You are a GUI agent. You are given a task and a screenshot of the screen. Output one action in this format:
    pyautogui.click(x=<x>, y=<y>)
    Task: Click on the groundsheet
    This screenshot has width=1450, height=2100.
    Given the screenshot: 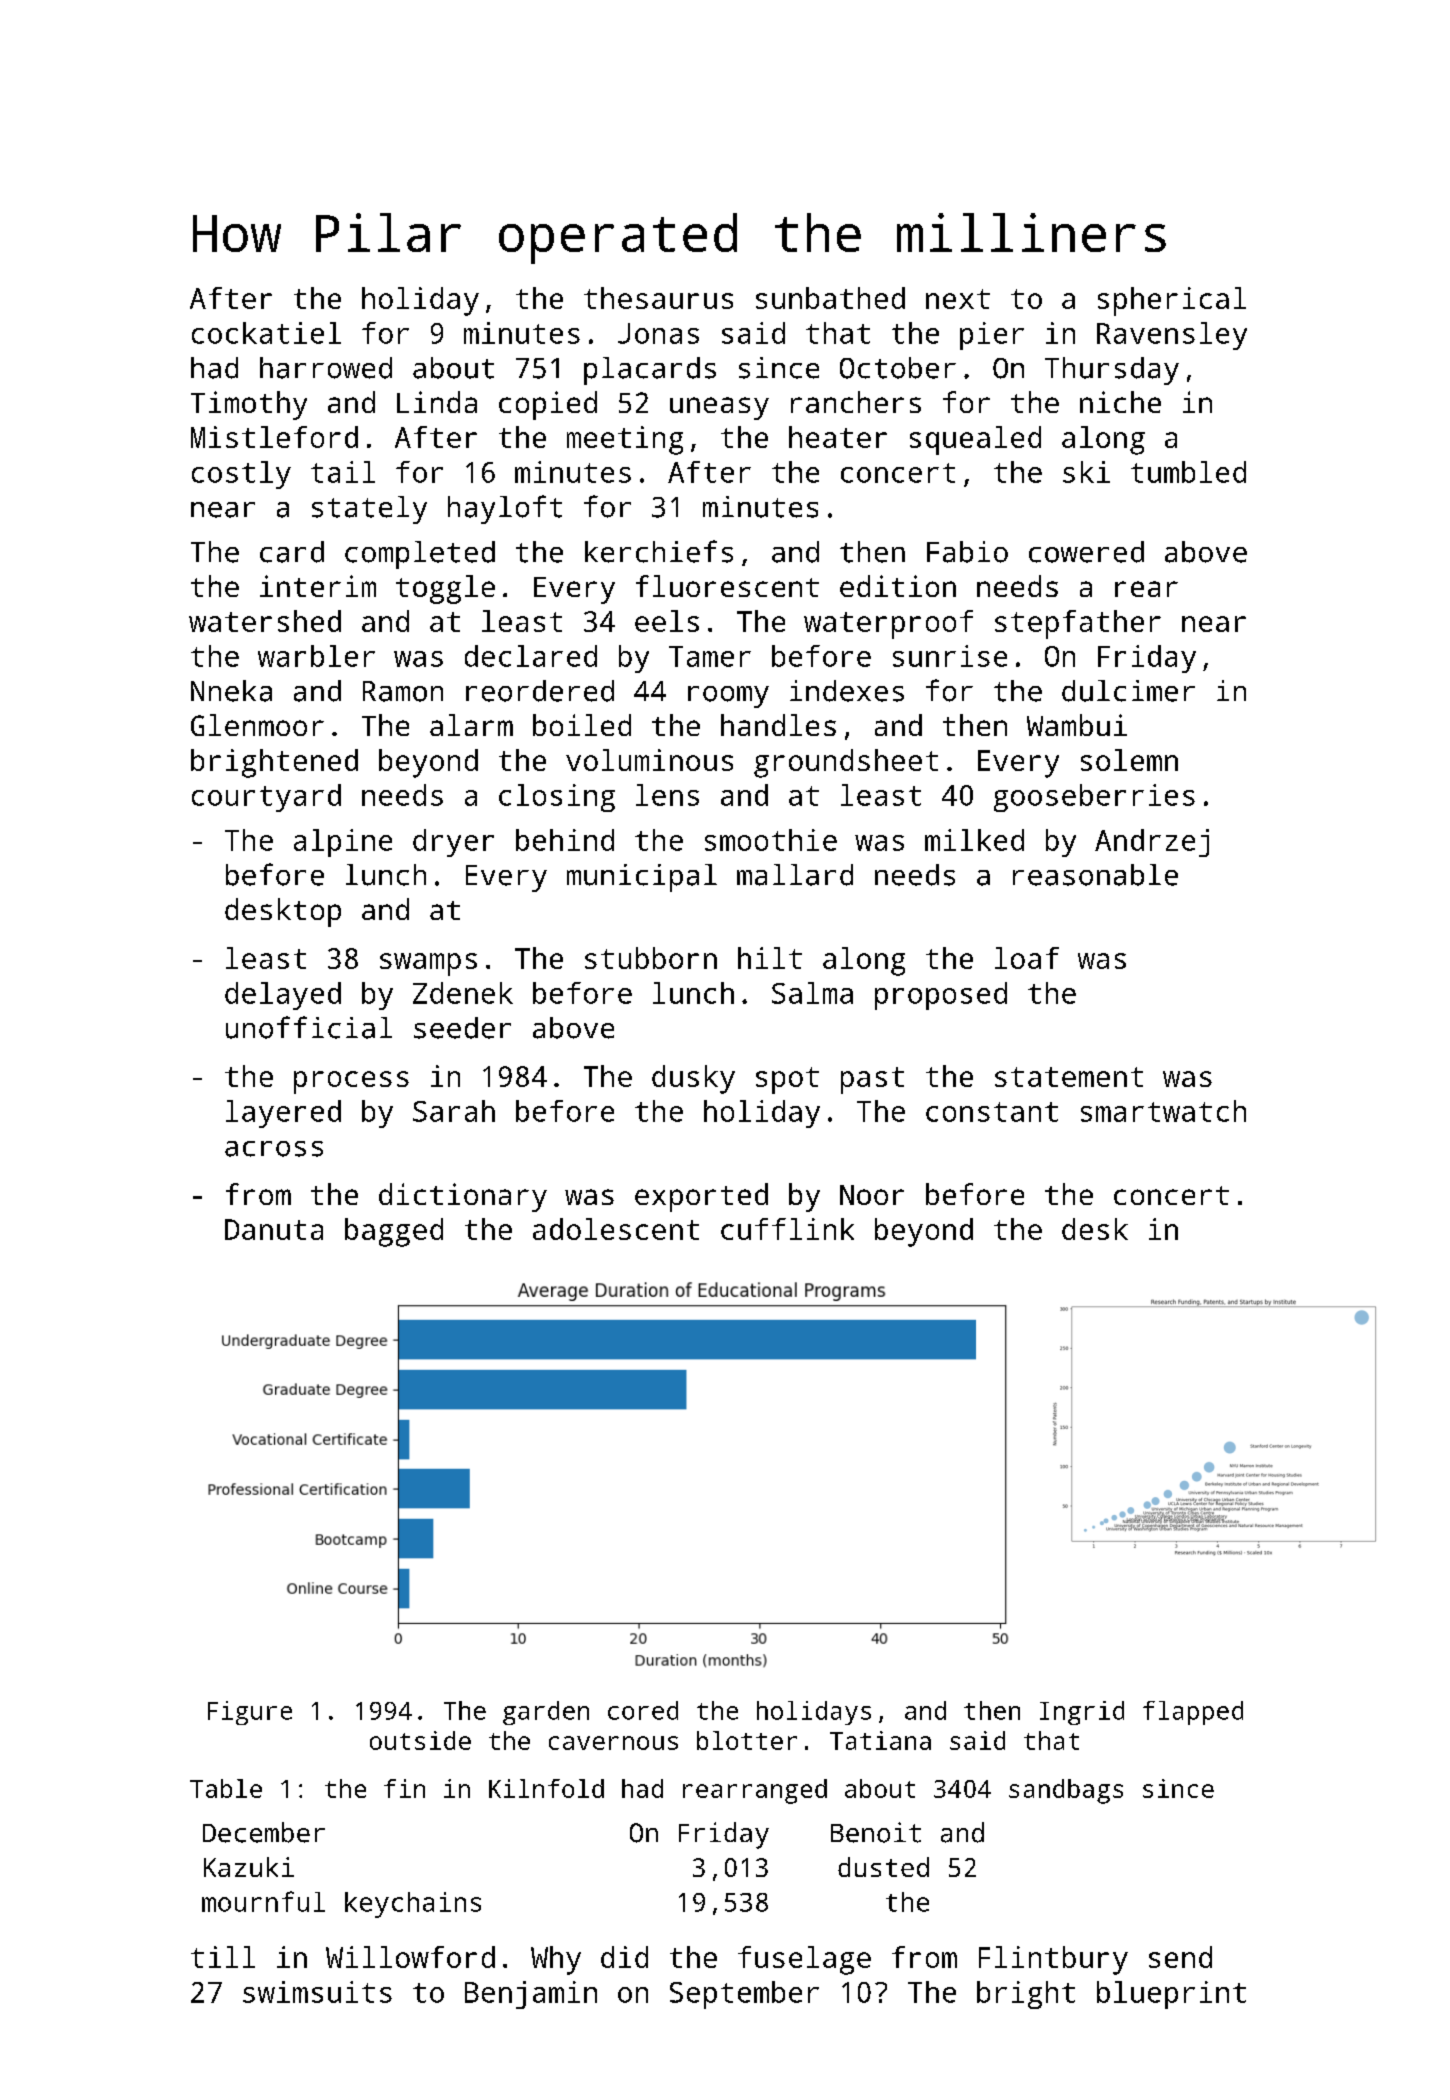 What is the action you would take?
    pyautogui.click(x=846, y=763)
